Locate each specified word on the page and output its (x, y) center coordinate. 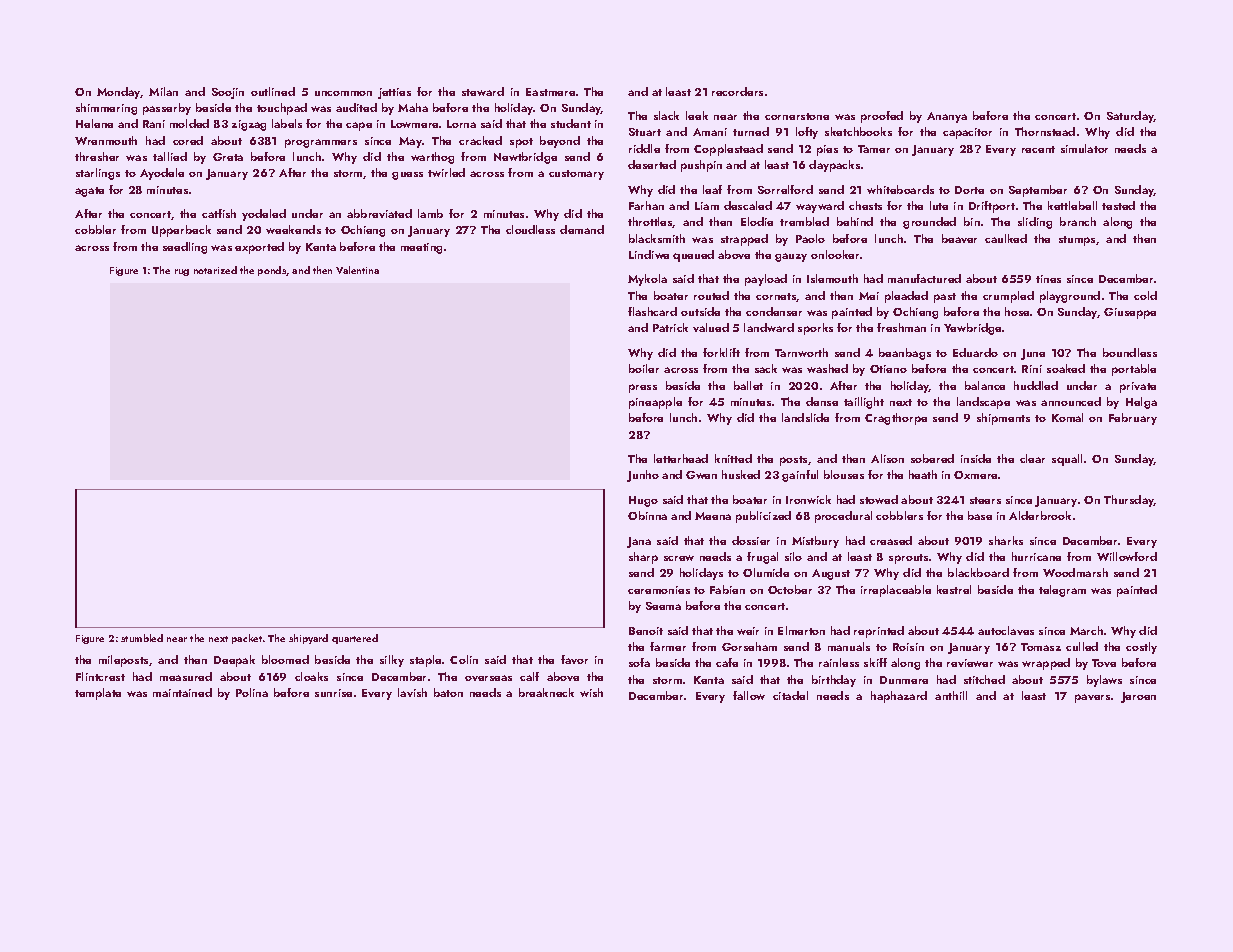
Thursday (1129, 501)
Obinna (647, 515)
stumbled (142, 638)
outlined (273, 91)
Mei (869, 296)
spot (521, 143)
